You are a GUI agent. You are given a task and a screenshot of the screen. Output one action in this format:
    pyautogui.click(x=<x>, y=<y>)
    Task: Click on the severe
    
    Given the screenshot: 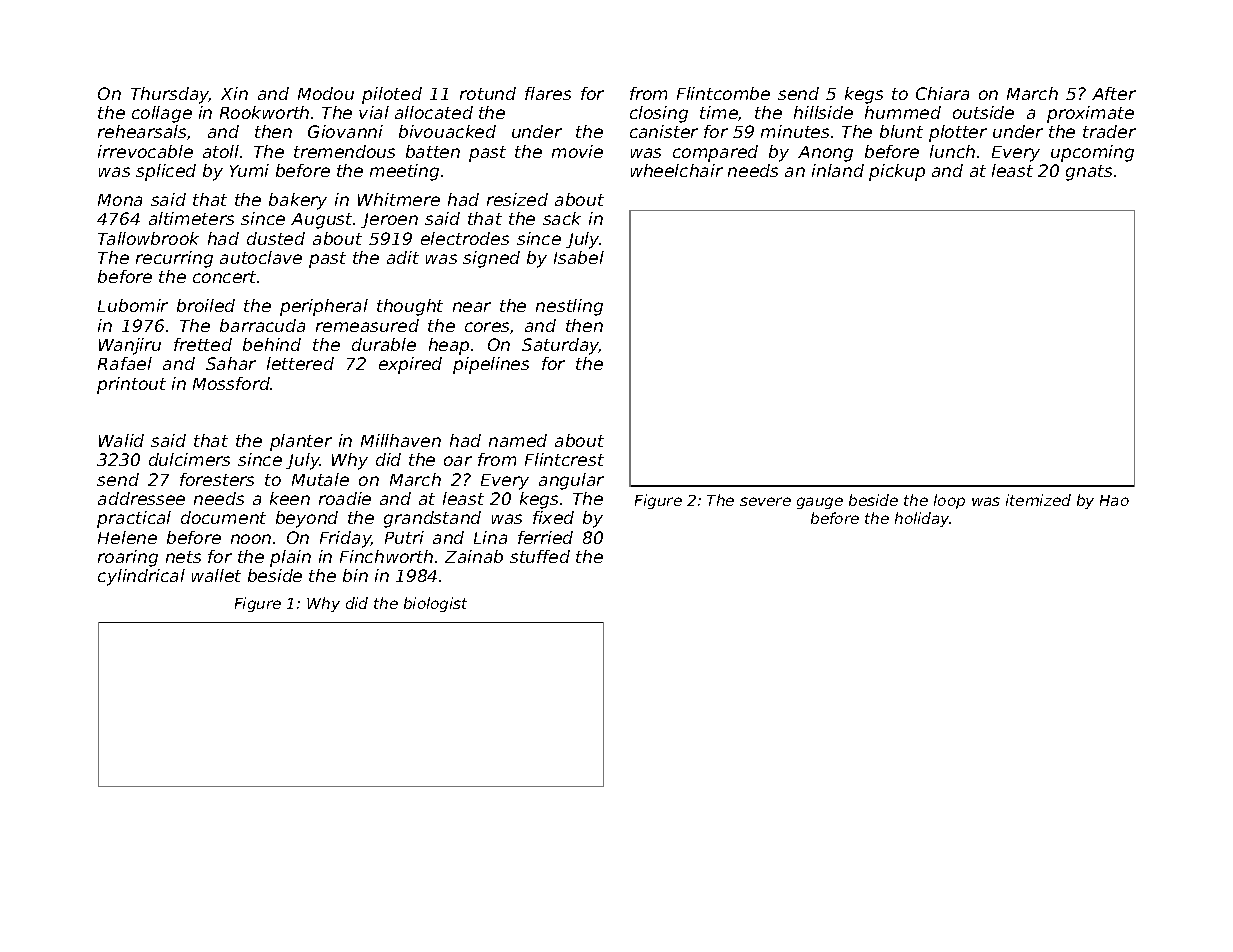 What is the action you would take?
    pyautogui.click(x=765, y=501)
